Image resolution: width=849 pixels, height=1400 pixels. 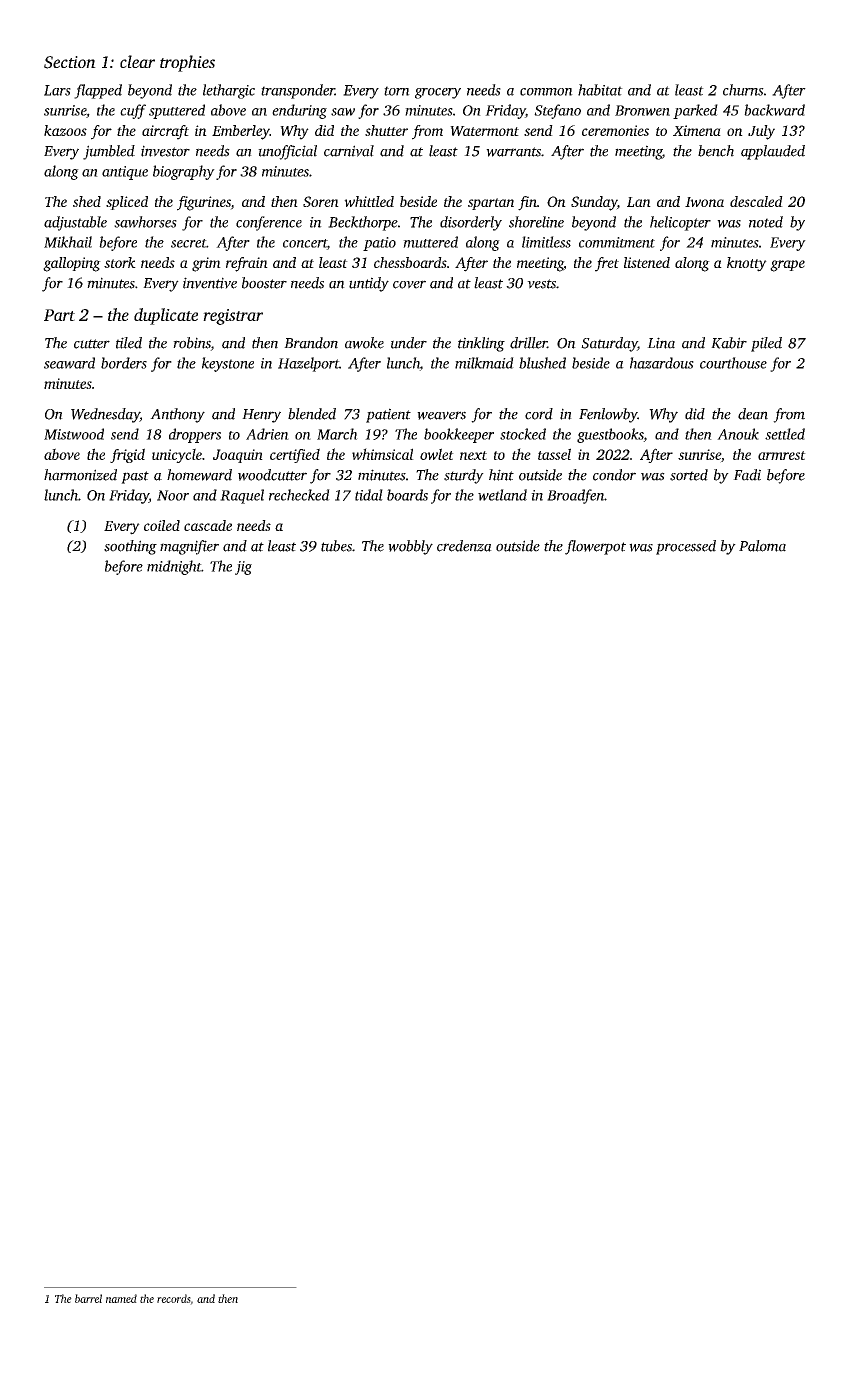 I want to click on wobbly, so click(x=410, y=547).
